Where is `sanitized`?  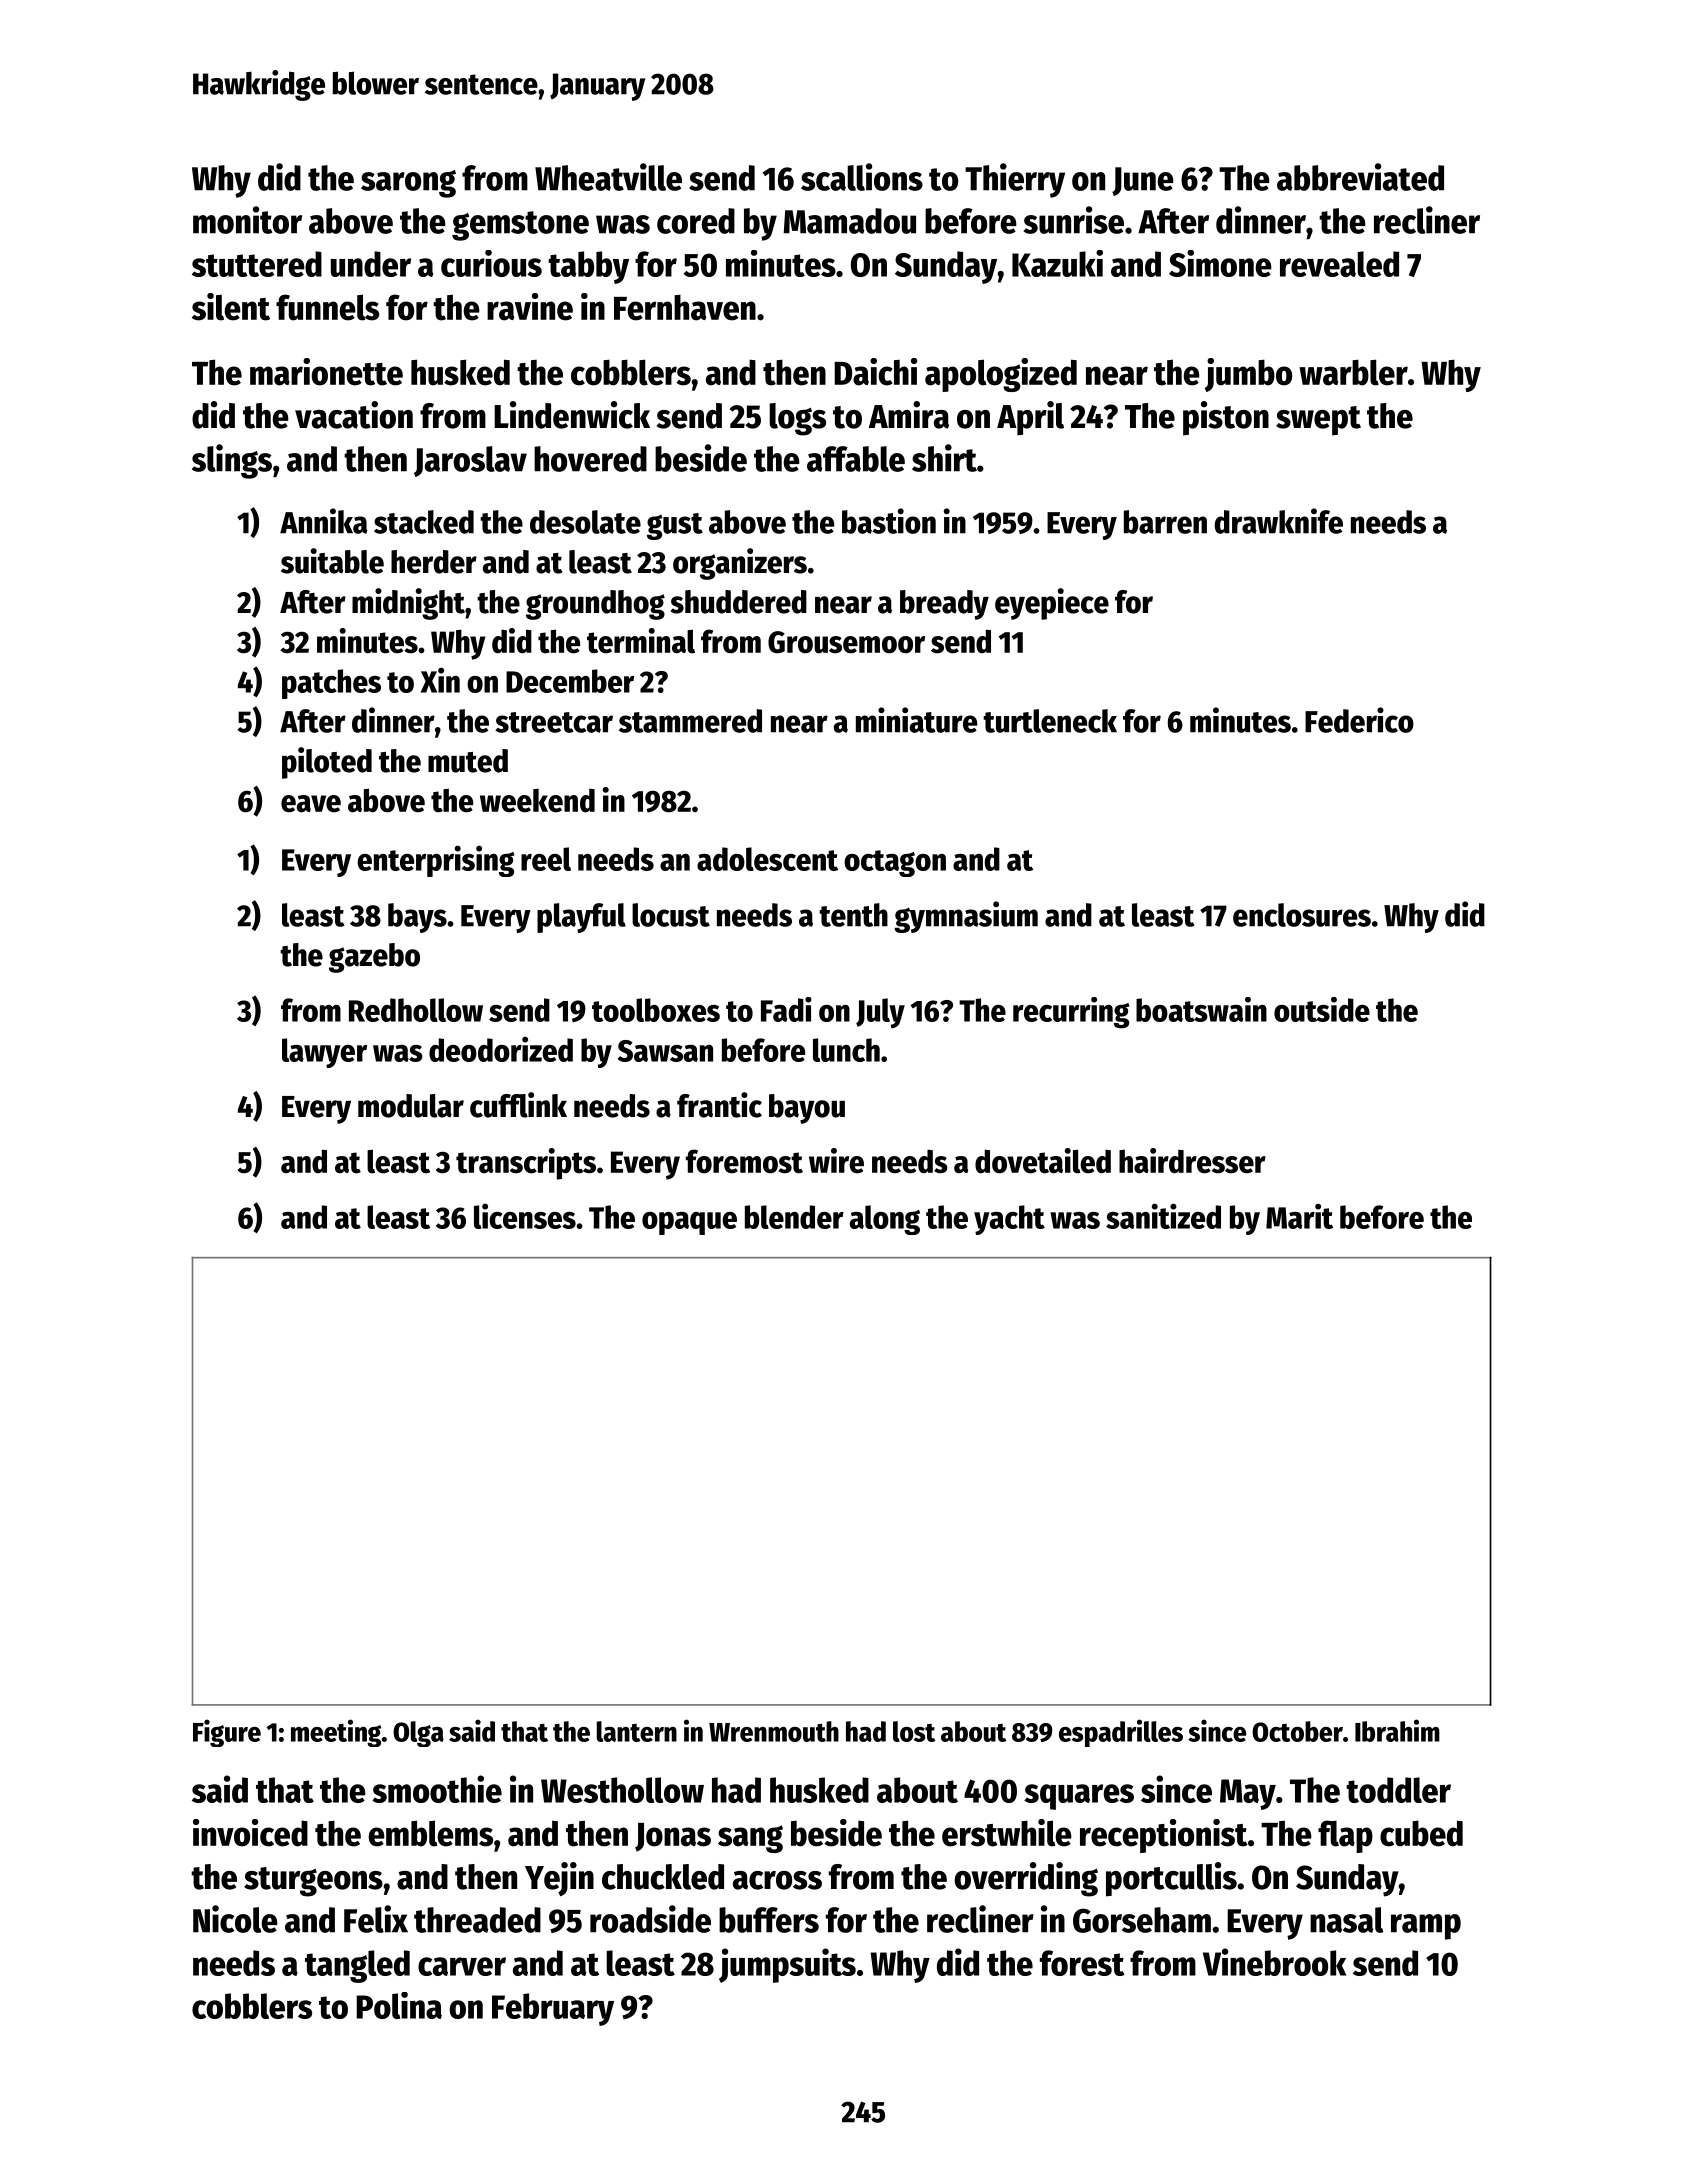
sanitized is located at coordinates (1163, 1216).
